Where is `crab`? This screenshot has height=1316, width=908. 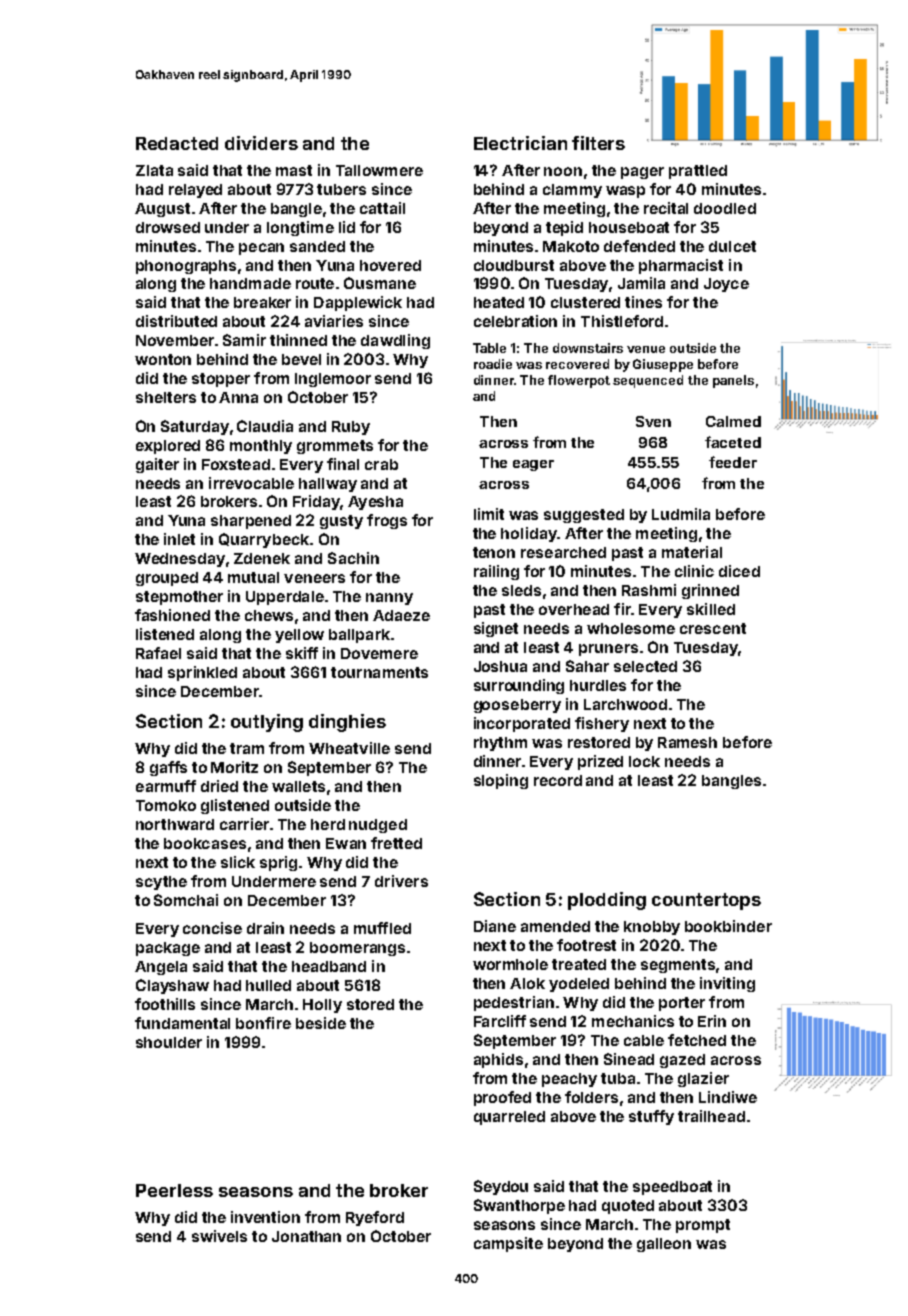
crab is located at coordinates (381, 464).
